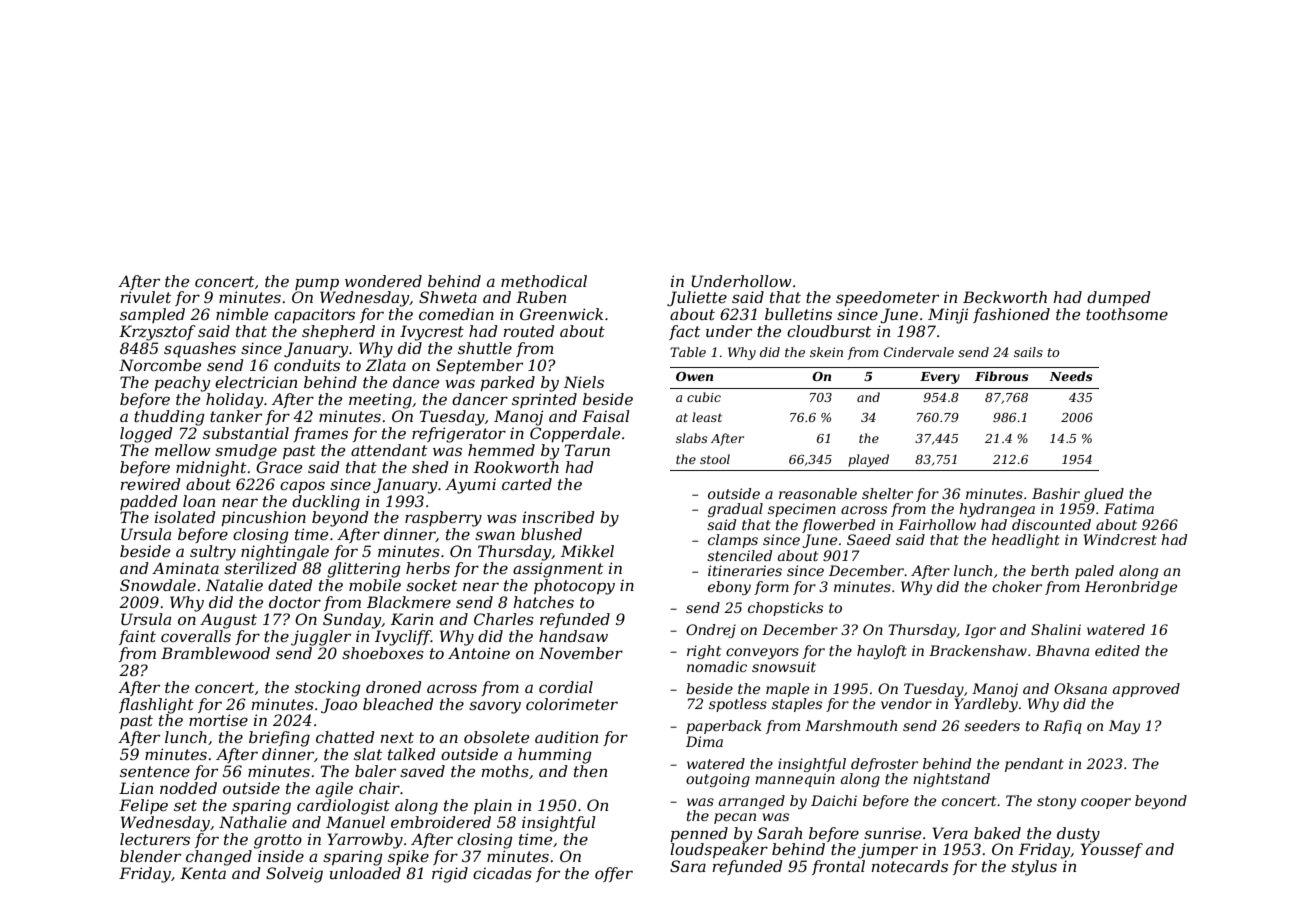 This image has height=924, width=1308. Describe the element at coordinates (997, 510) in the image. I see `hydrangea` at that location.
